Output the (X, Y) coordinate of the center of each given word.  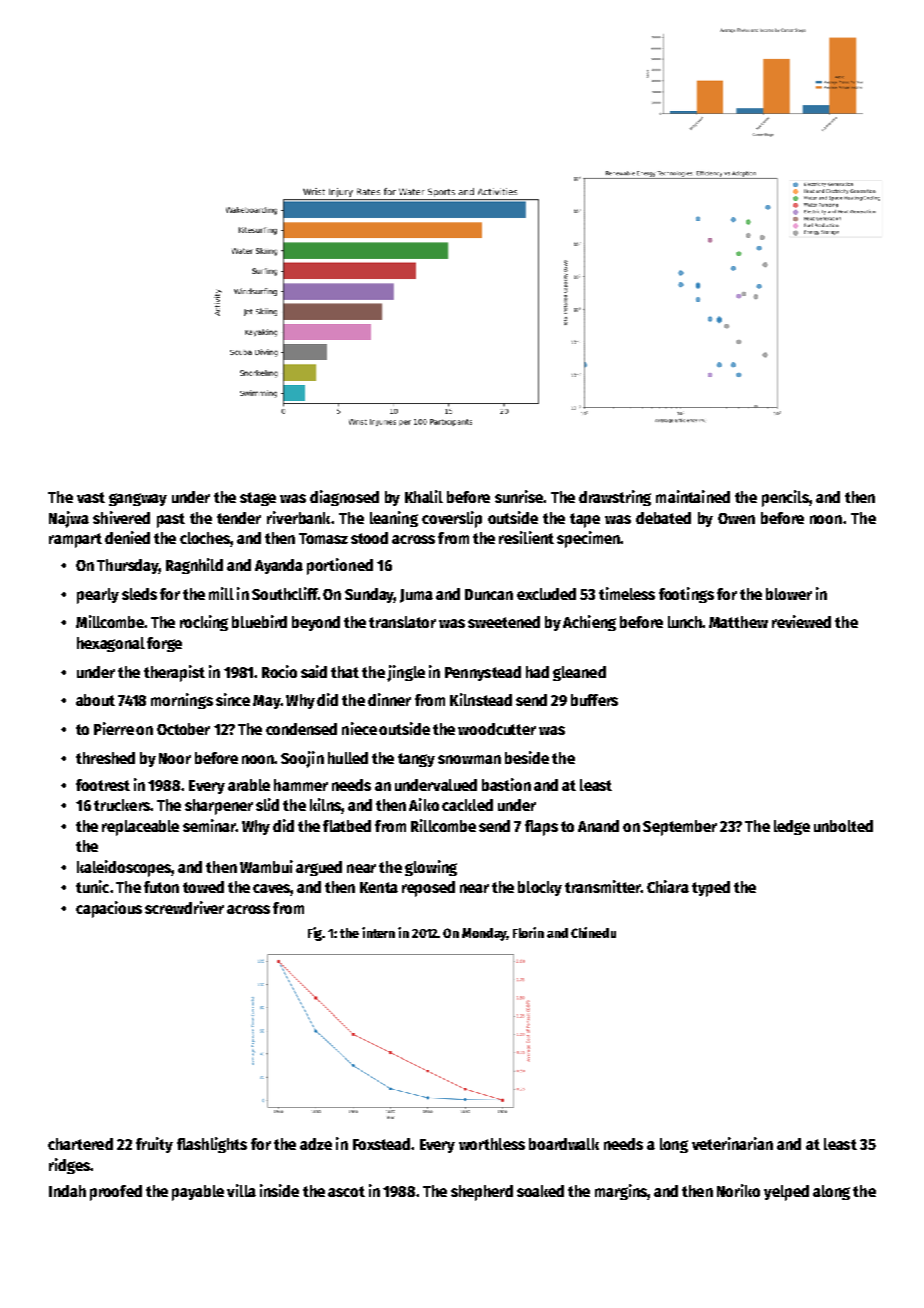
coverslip (452, 519)
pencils (785, 498)
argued (319, 868)
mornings (182, 701)
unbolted (843, 826)
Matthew (738, 622)
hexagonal (111, 644)
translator (402, 622)
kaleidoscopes (124, 868)
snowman (469, 759)
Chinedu (593, 932)
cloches (205, 538)
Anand (598, 826)
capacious (109, 909)
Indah (67, 1191)
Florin (528, 932)
